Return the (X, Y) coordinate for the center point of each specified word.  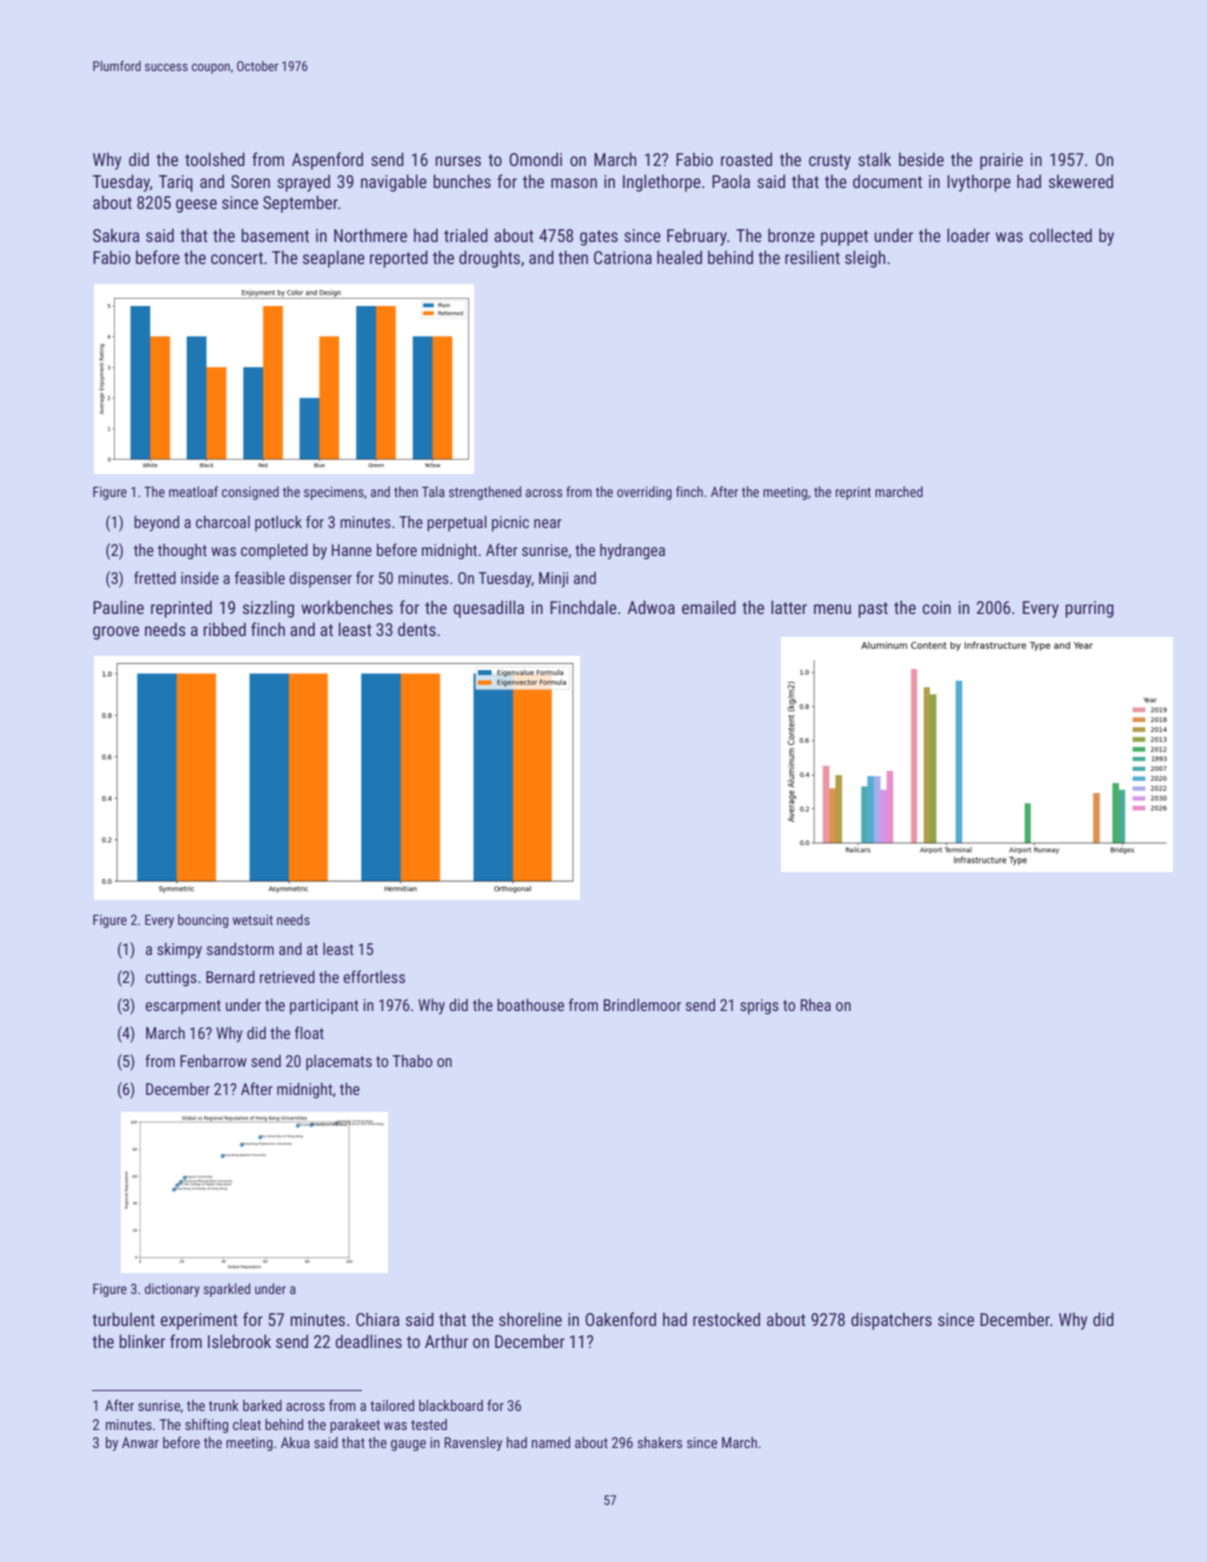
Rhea (816, 1005)
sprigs (759, 1007)
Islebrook (239, 1341)
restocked (726, 1319)
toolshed (215, 159)
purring (1089, 609)
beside (921, 159)
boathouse (530, 1004)
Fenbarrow (213, 1061)
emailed (709, 607)
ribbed (224, 629)
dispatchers (891, 1321)
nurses (458, 161)
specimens (334, 493)
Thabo (412, 1060)
